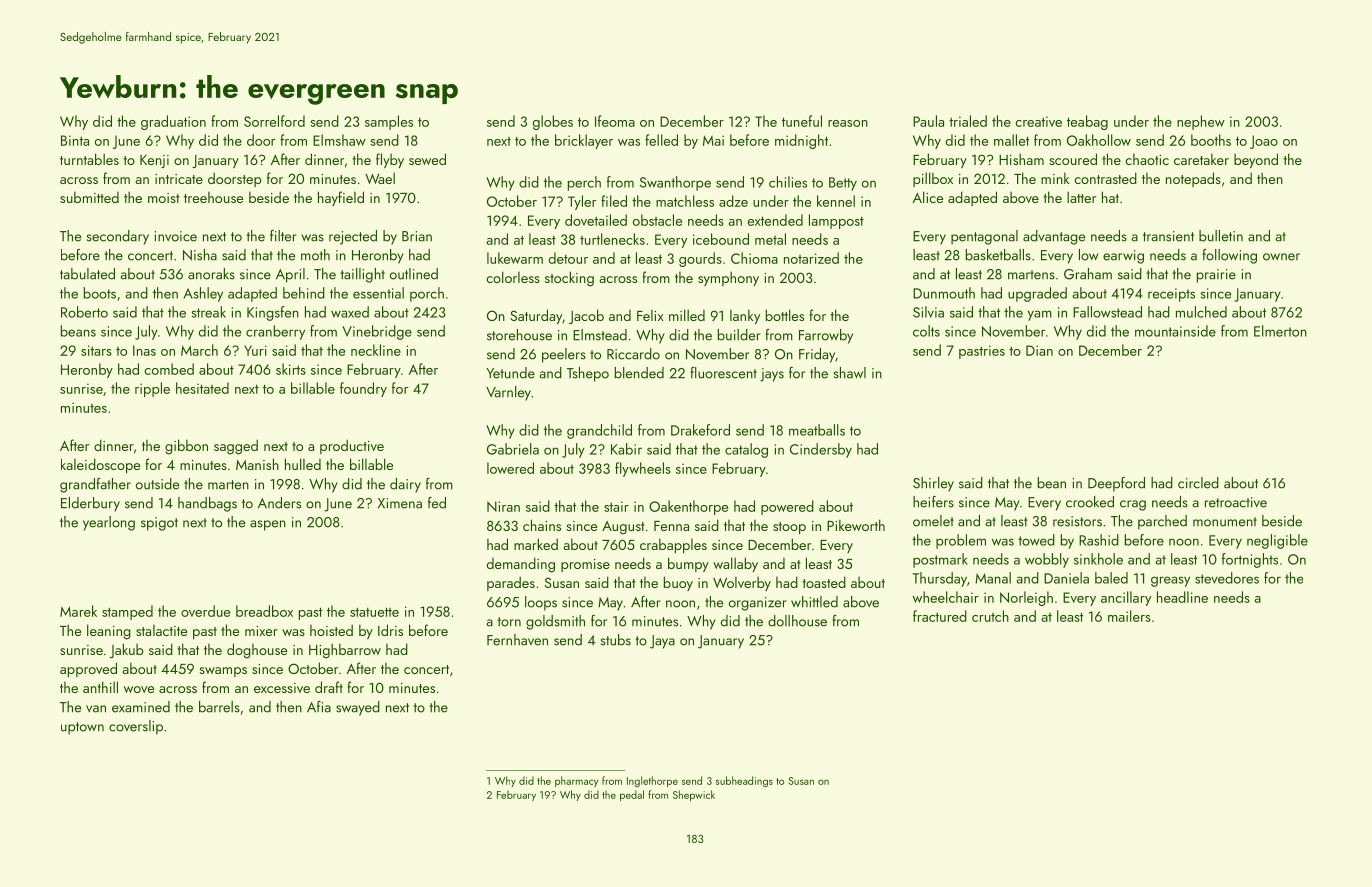  Describe the element at coordinates (553, 122) in the page. I see `globes` at that location.
